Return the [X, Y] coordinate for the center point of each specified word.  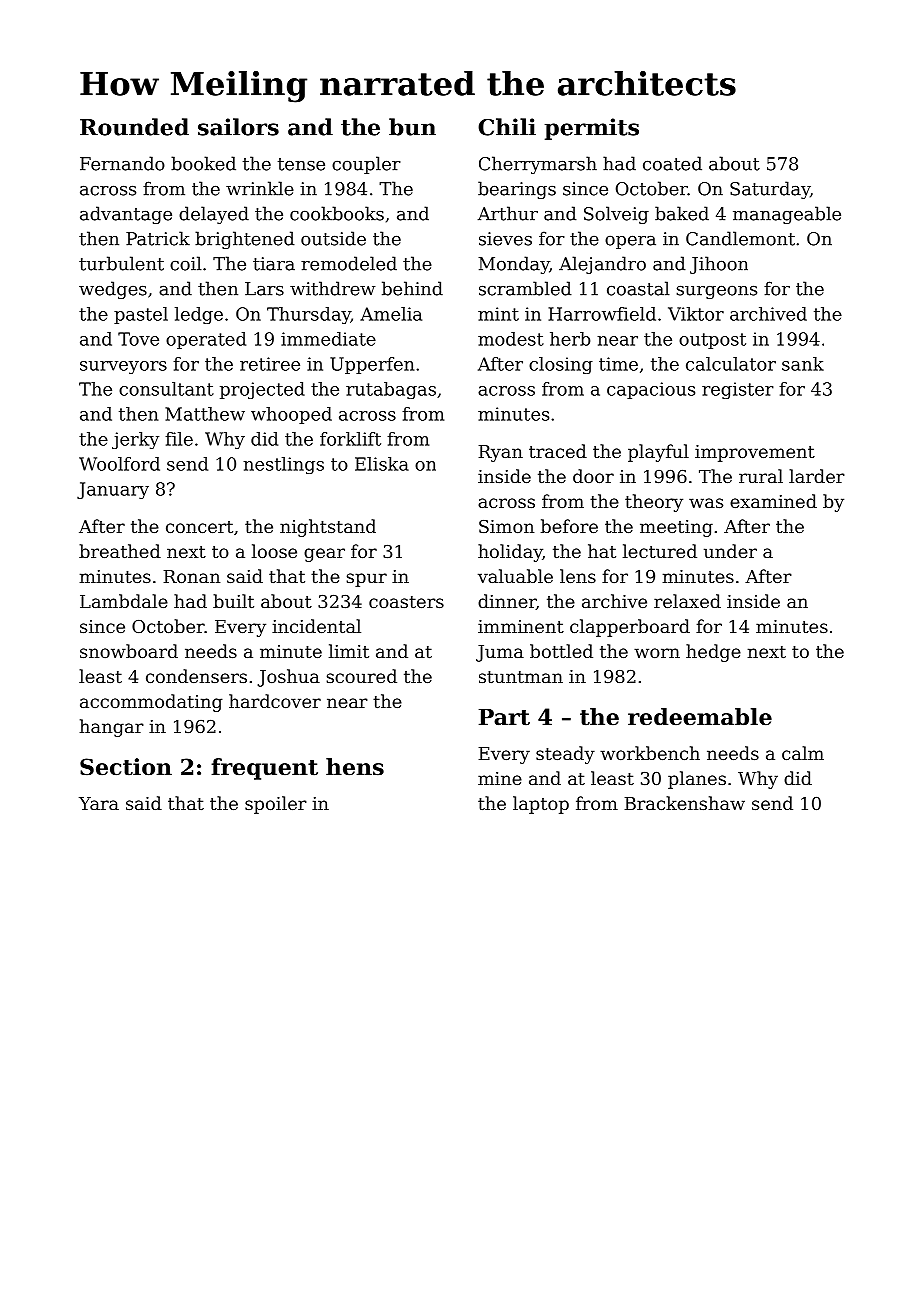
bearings [517, 190]
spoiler [276, 805]
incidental [316, 626]
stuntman [521, 677]
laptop [541, 805]
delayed [214, 215]
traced [558, 451]
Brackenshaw [685, 803]
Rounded [134, 127]
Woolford [119, 464]
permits [592, 129]
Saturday [770, 190]
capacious [651, 390]
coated [672, 163]
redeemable [700, 717]
